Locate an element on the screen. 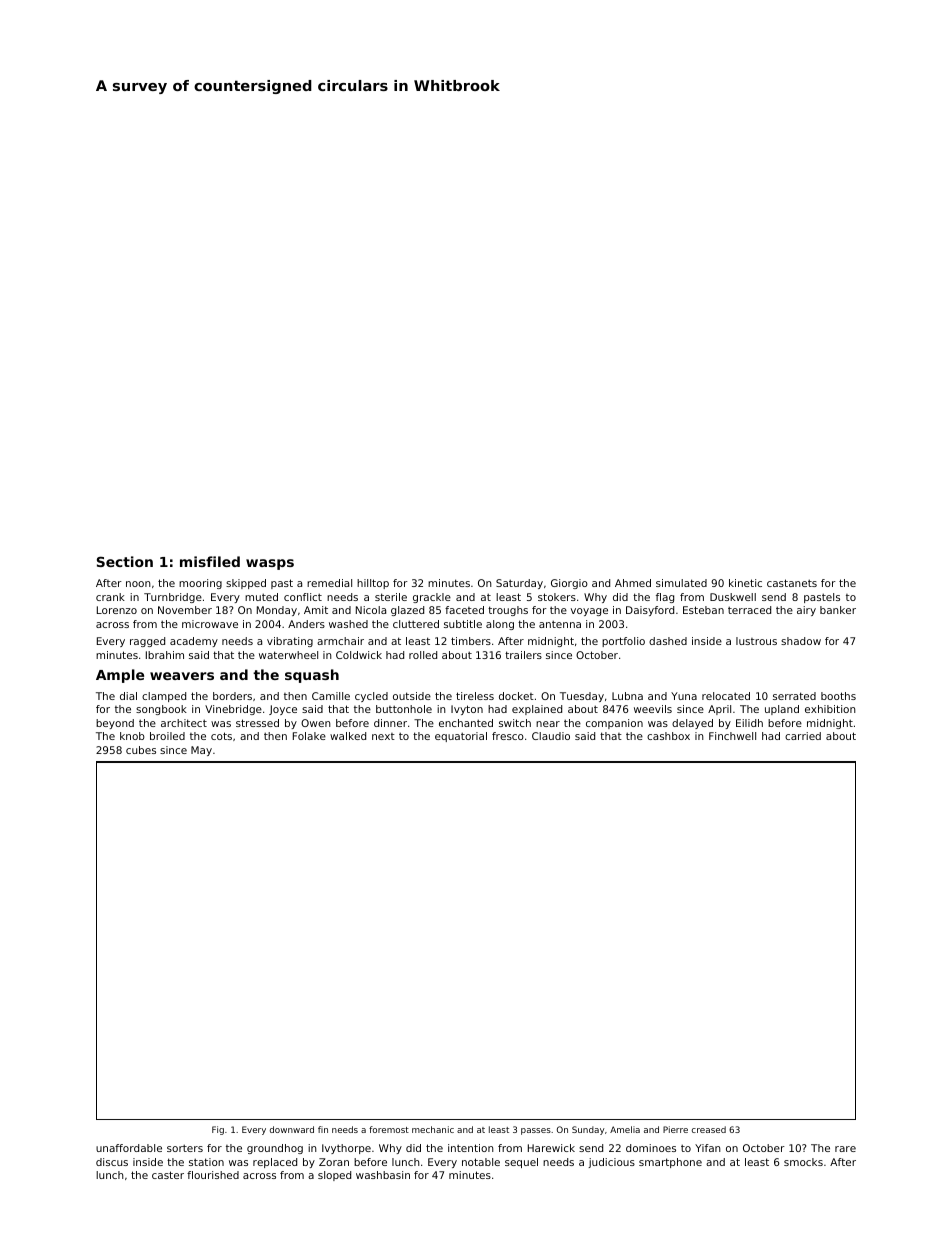  cubes is located at coordinates (141, 750).
